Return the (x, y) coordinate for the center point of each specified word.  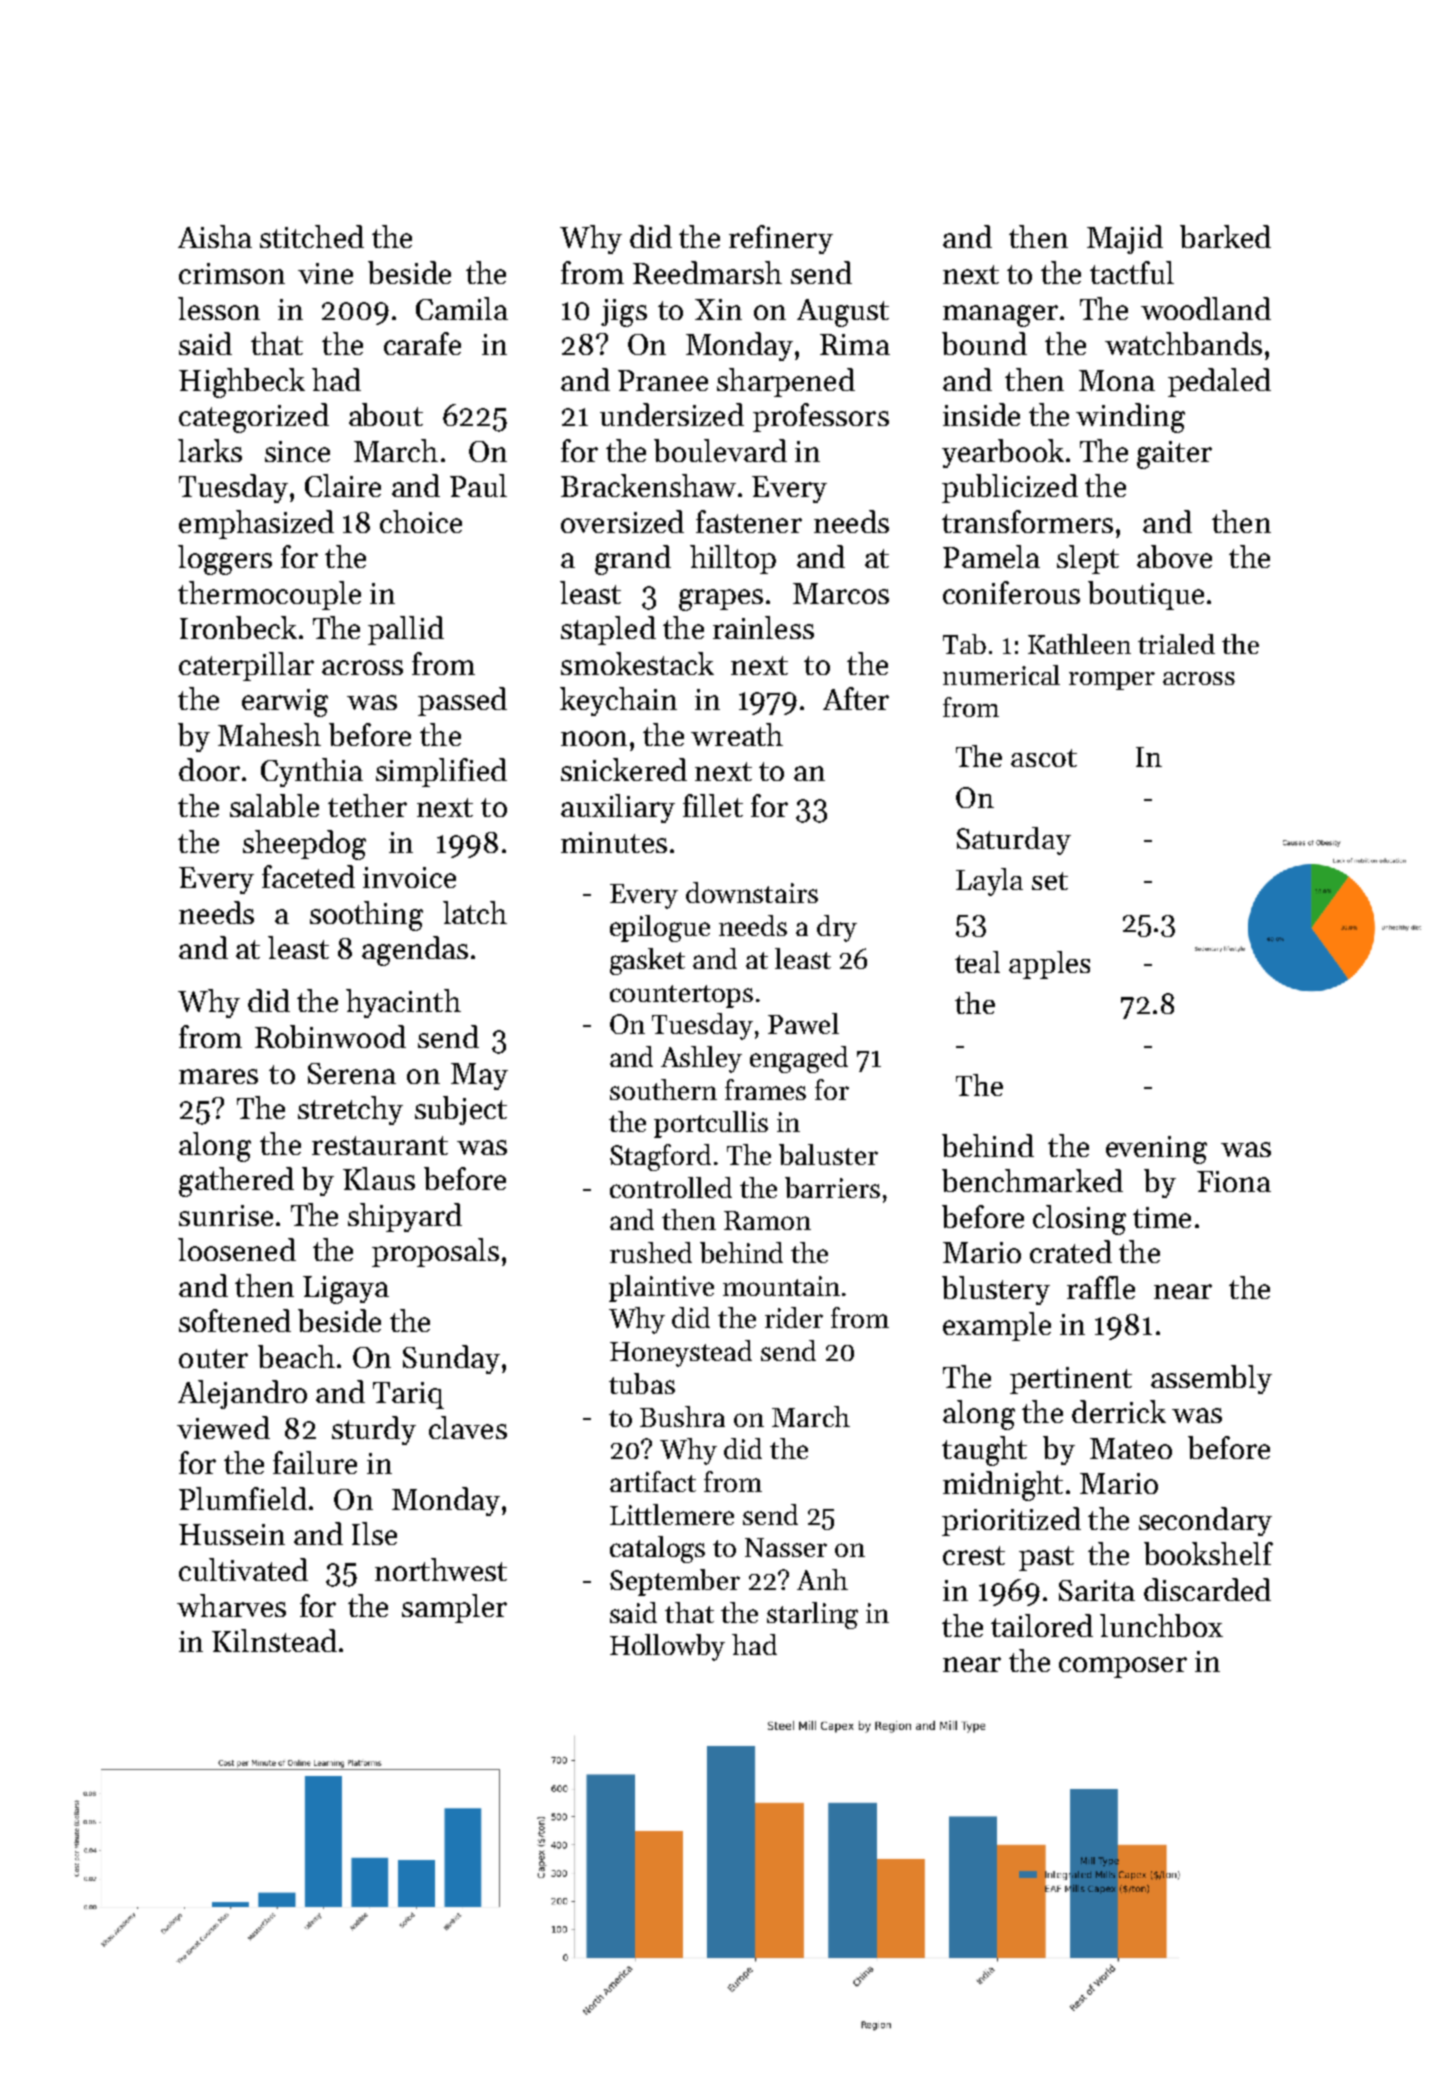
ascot (1044, 758)
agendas (415, 951)
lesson (219, 308)
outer (213, 1358)
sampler (454, 1608)
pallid (406, 630)
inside (981, 414)
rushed (651, 1252)
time (1162, 1217)
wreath (737, 734)
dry (837, 928)
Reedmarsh (707, 272)
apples (1049, 965)
